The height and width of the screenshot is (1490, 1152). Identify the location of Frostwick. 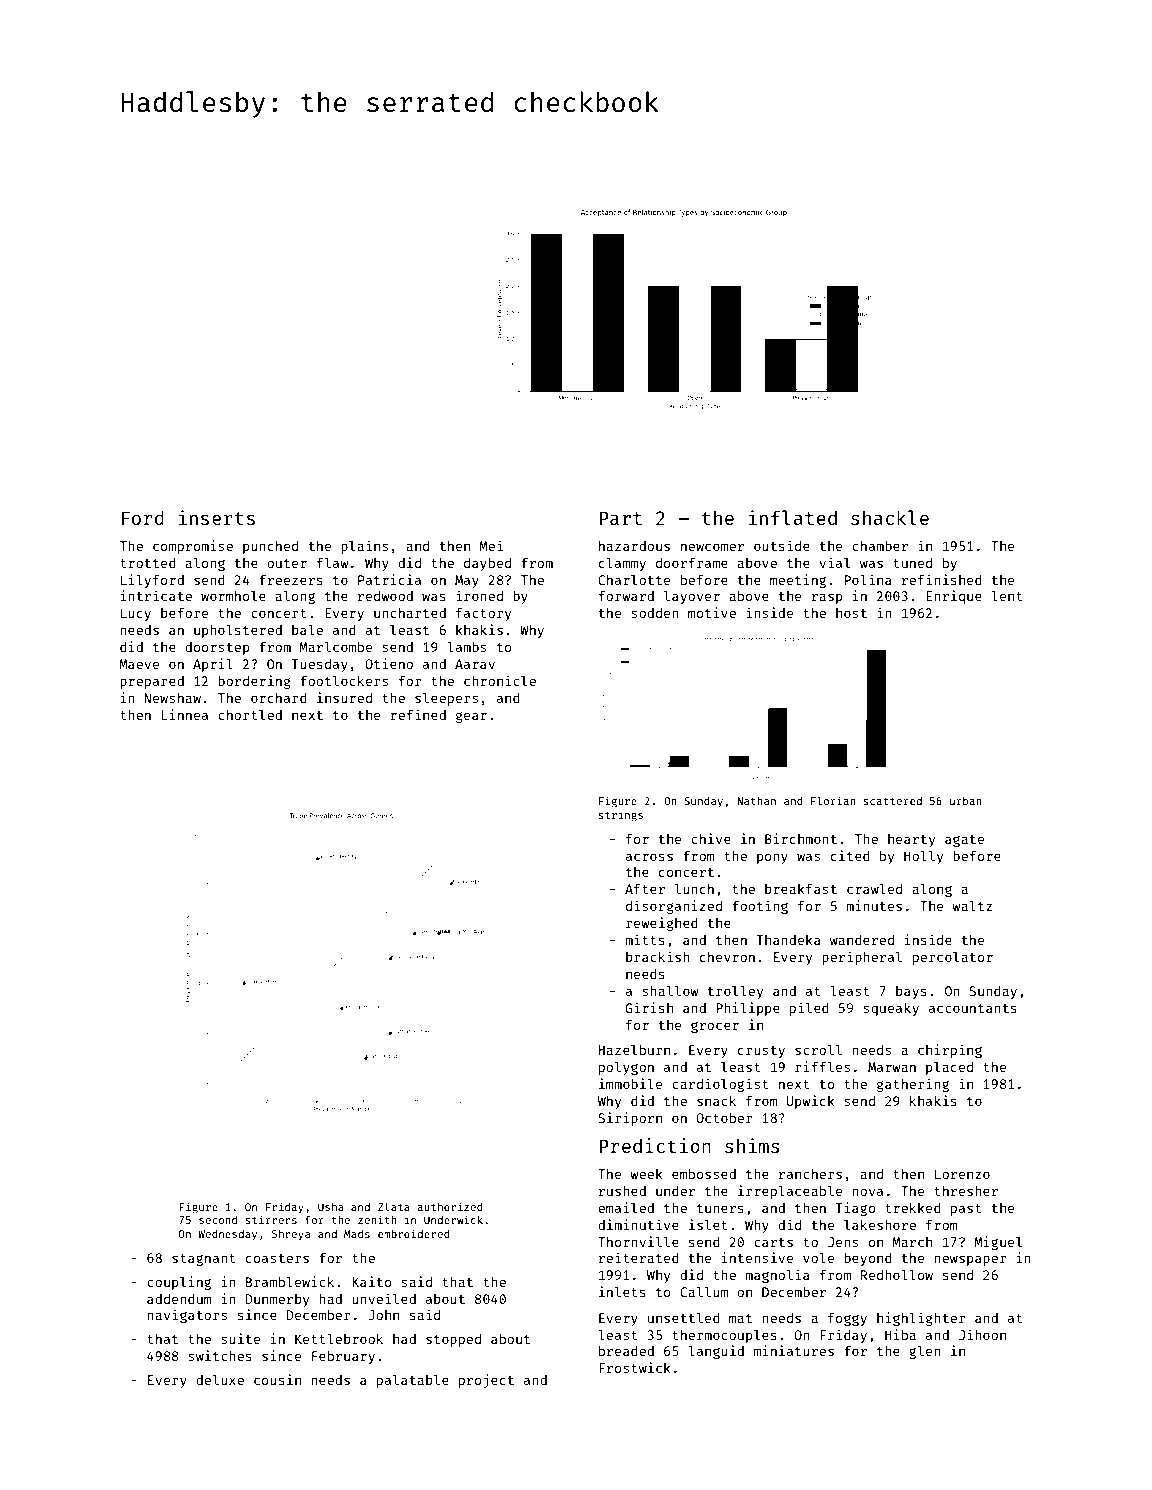
(635, 1367).
